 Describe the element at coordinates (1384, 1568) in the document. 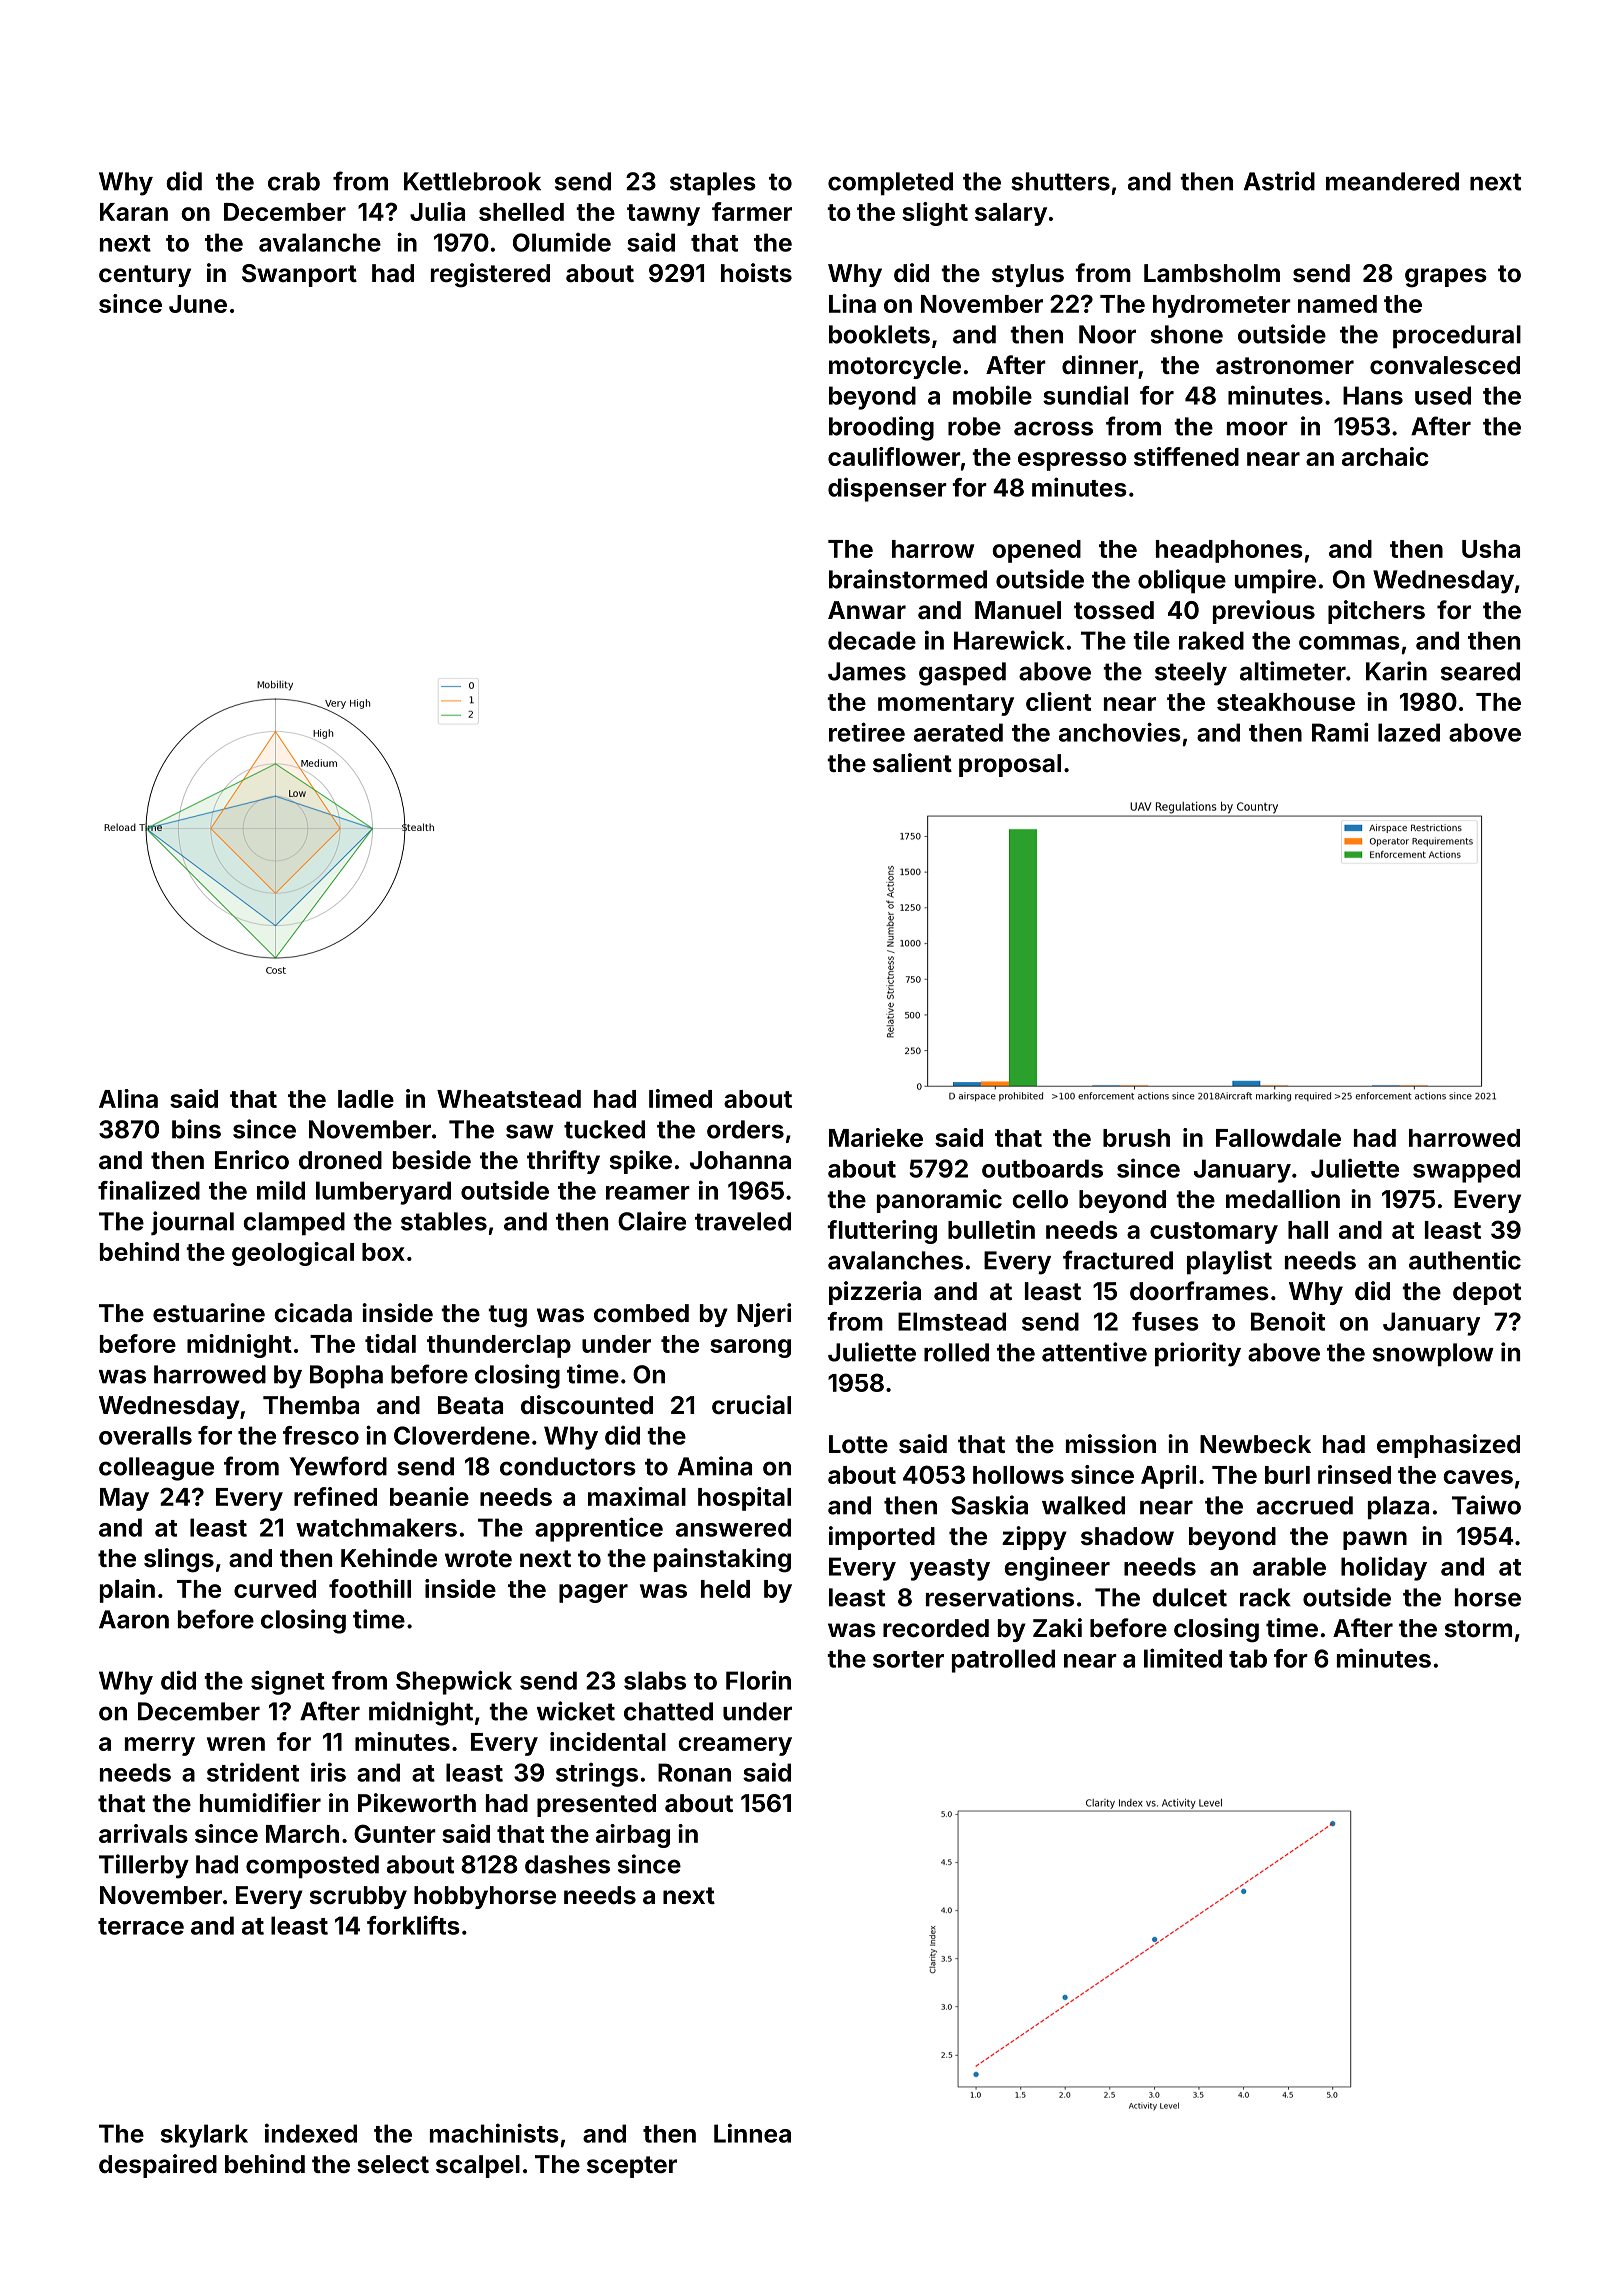

I see `holiday` at that location.
